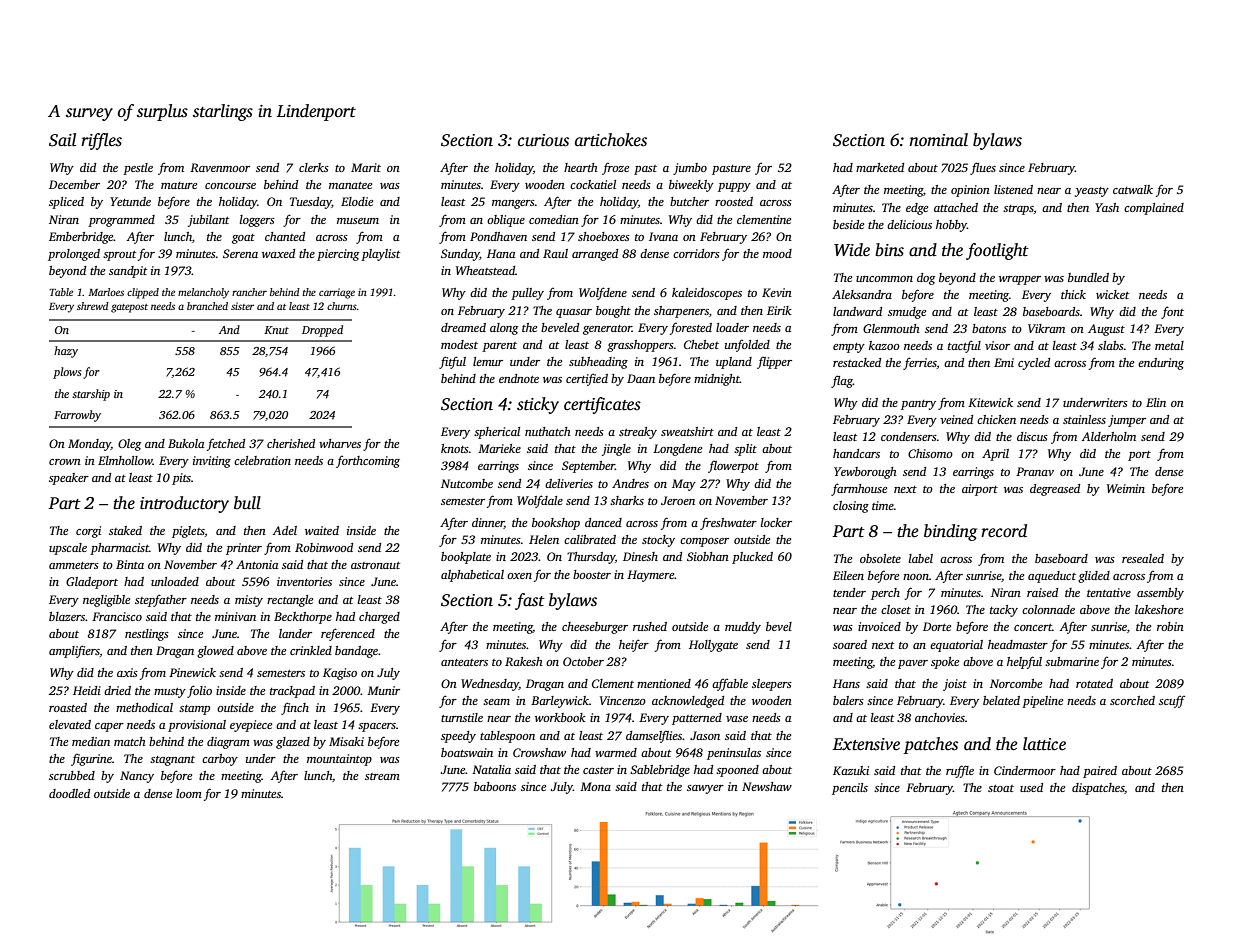  What do you see at coordinates (519, 378) in the screenshot?
I see `endnote` at bounding box center [519, 378].
